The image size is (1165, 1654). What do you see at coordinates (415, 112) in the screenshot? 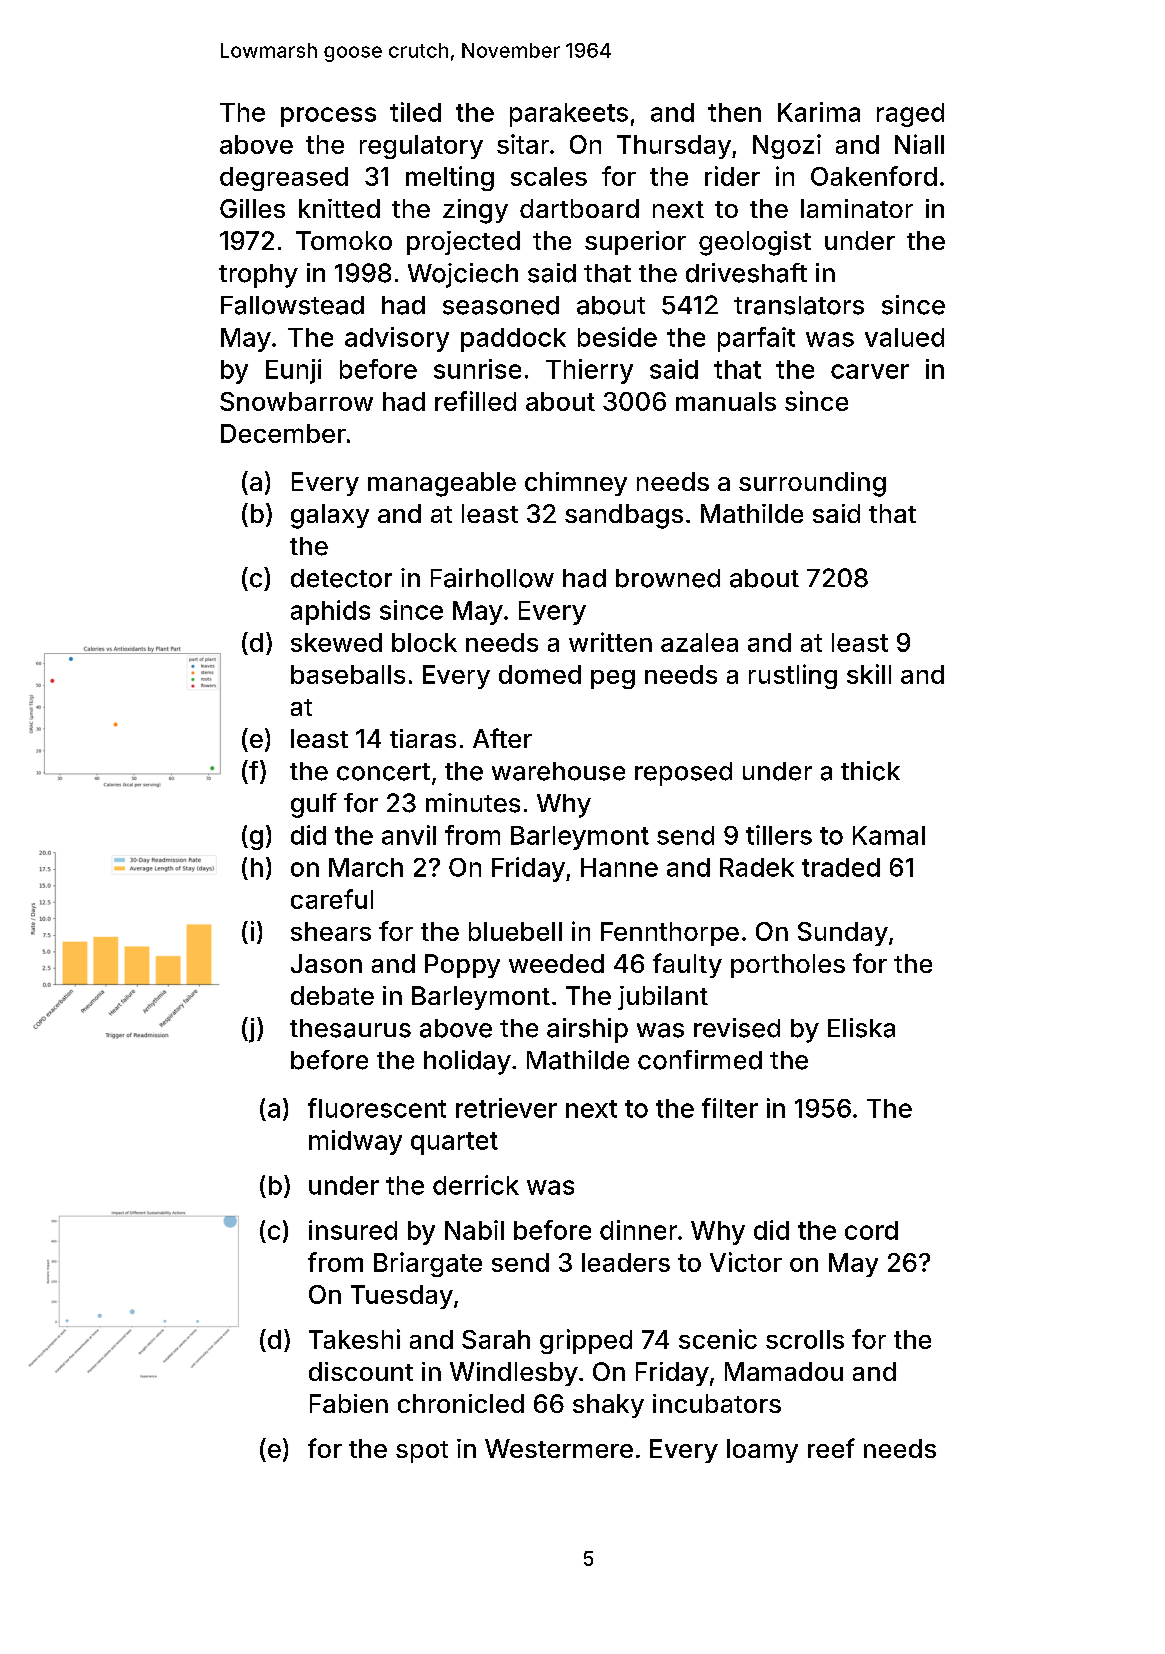
I see `tiled` at bounding box center [415, 112].
